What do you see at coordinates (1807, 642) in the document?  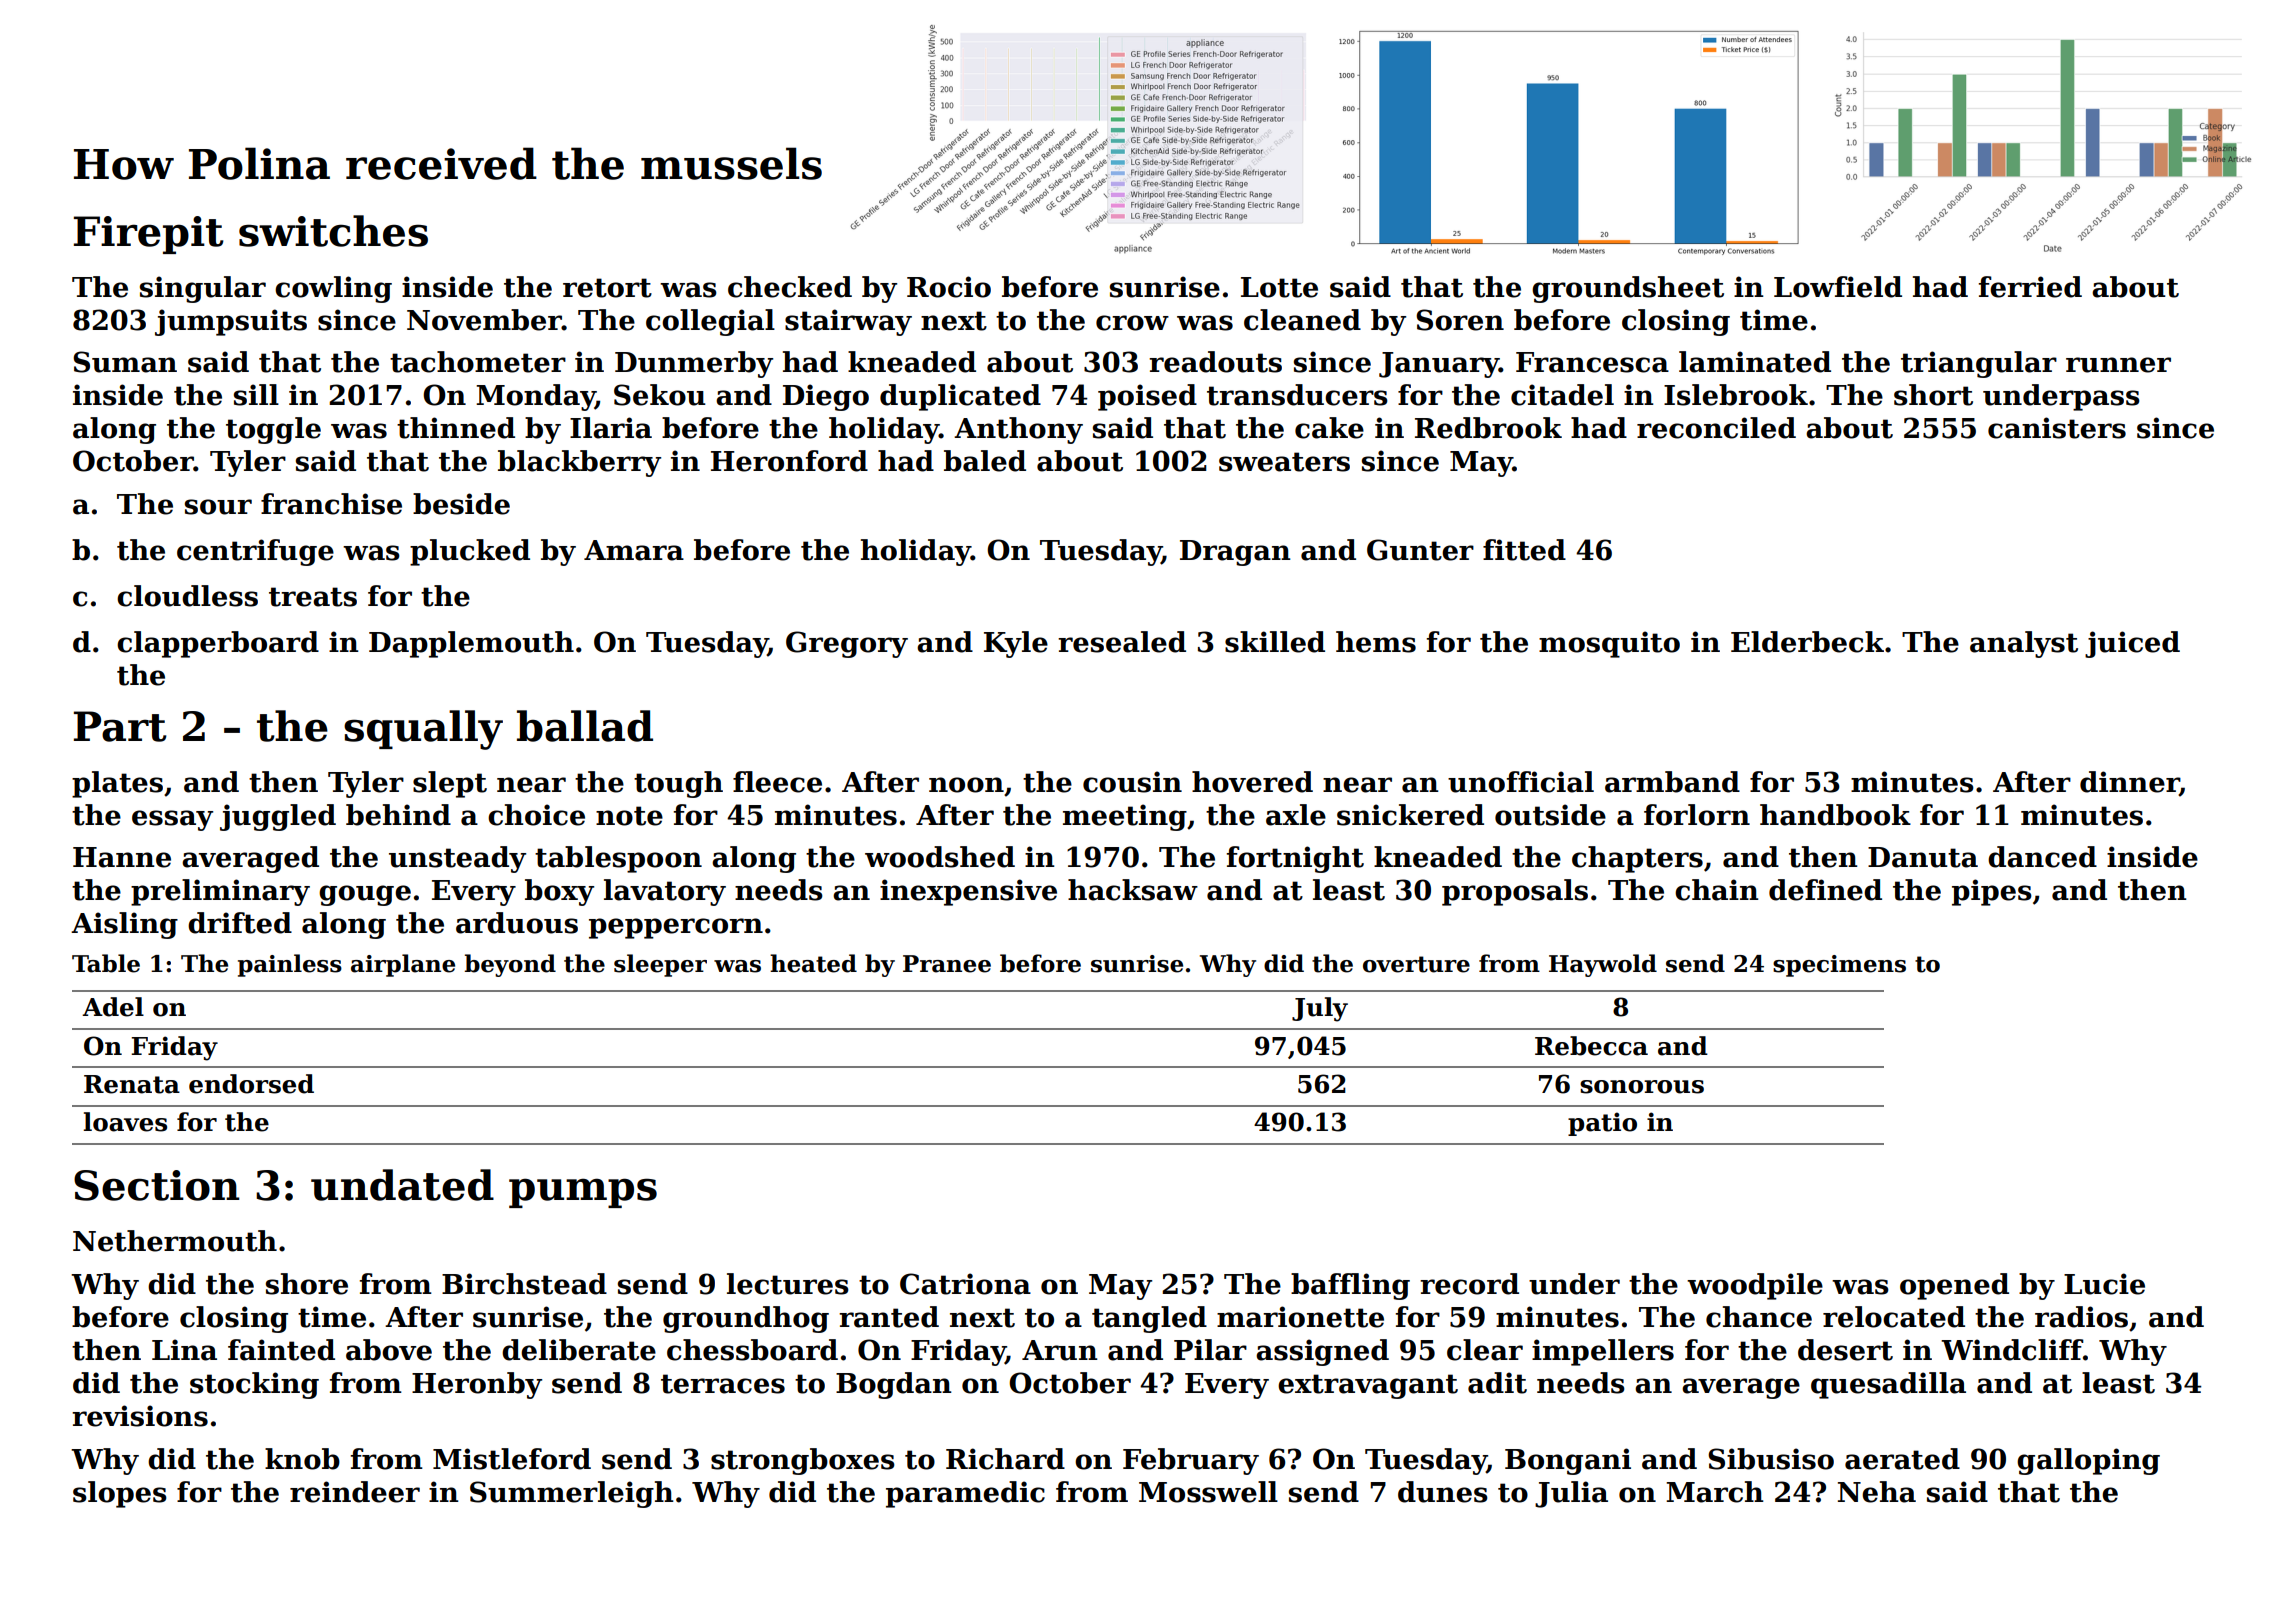 I see `Elderbeck` at bounding box center [1807, 642].
